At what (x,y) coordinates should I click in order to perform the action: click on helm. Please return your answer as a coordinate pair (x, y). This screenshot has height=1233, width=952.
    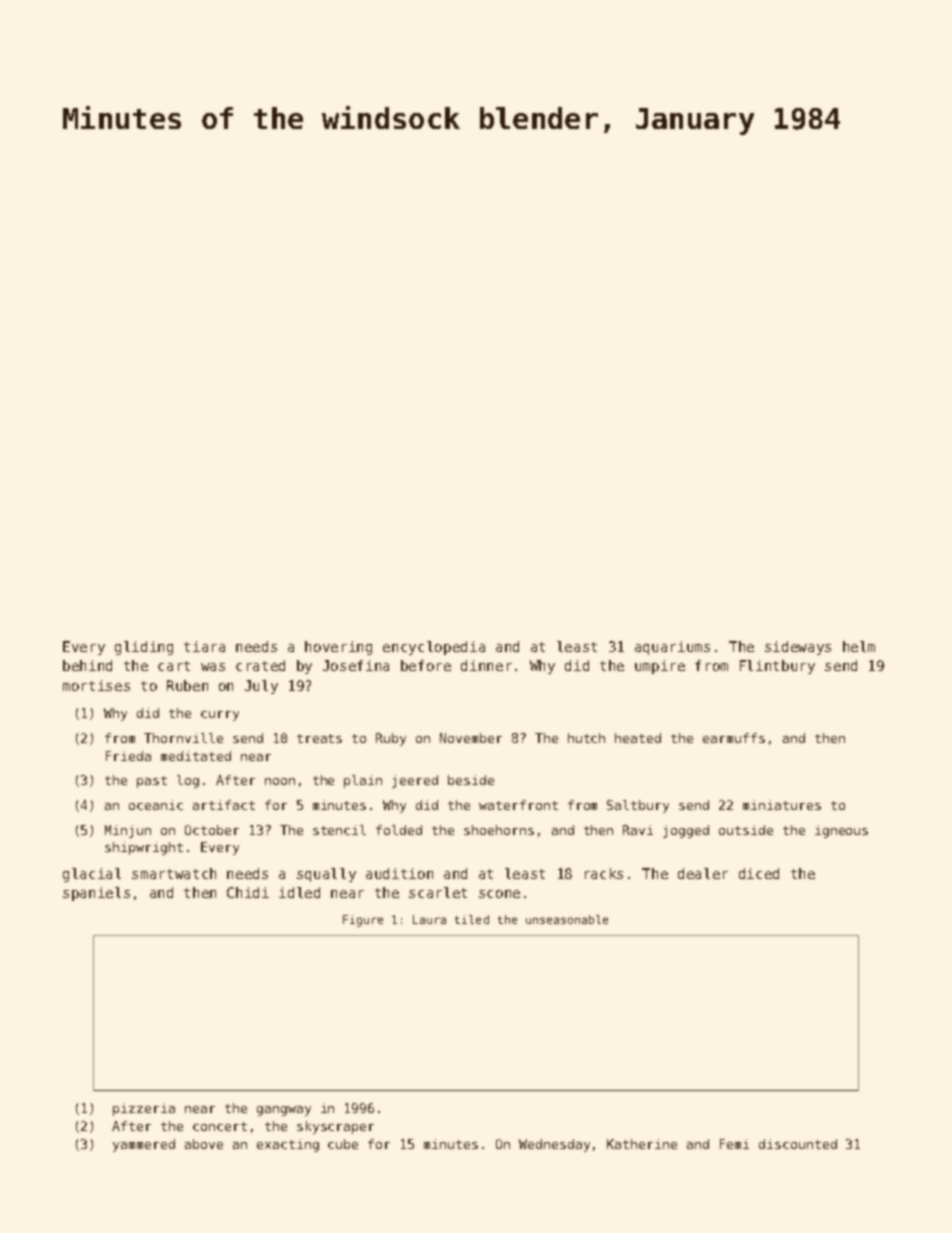
    Looking at the image, I should click on (859, 646).
